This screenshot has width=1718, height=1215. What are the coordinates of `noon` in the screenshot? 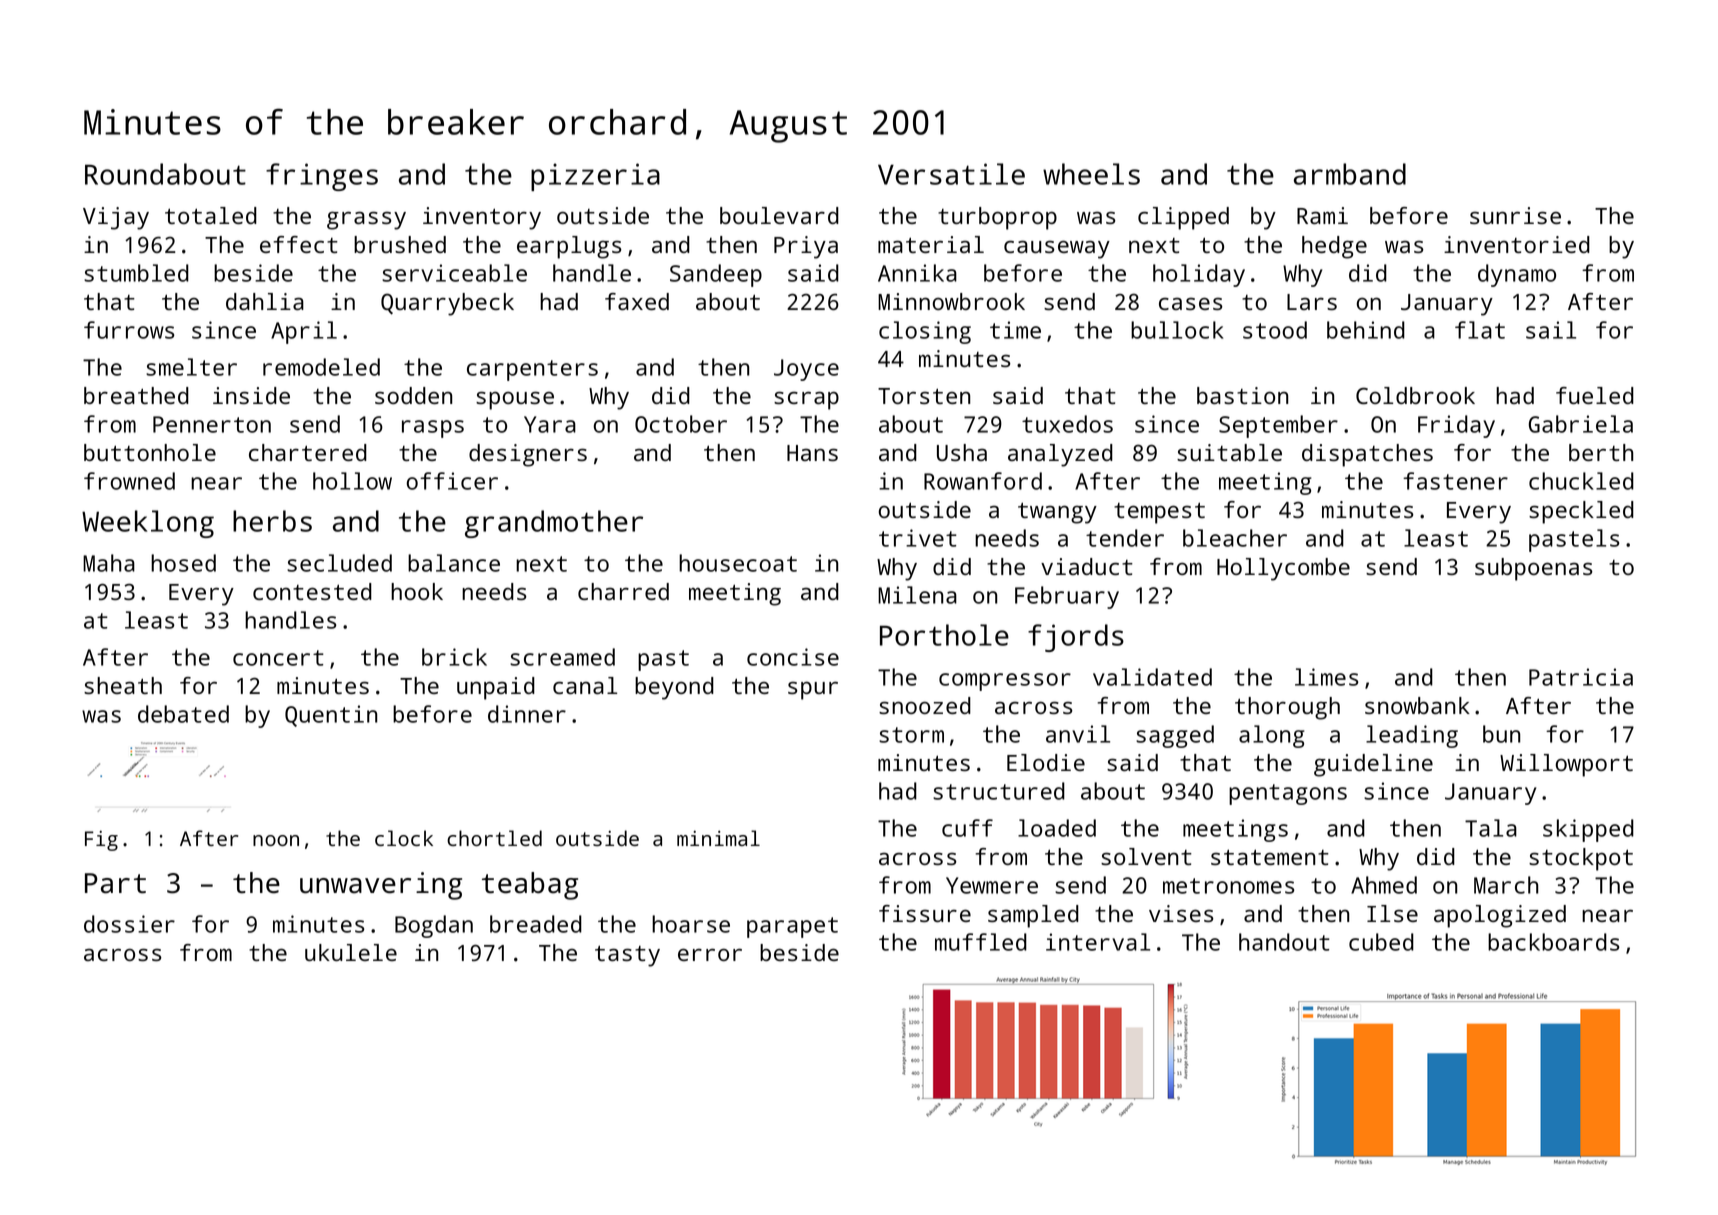 It's located at (276, 840).
